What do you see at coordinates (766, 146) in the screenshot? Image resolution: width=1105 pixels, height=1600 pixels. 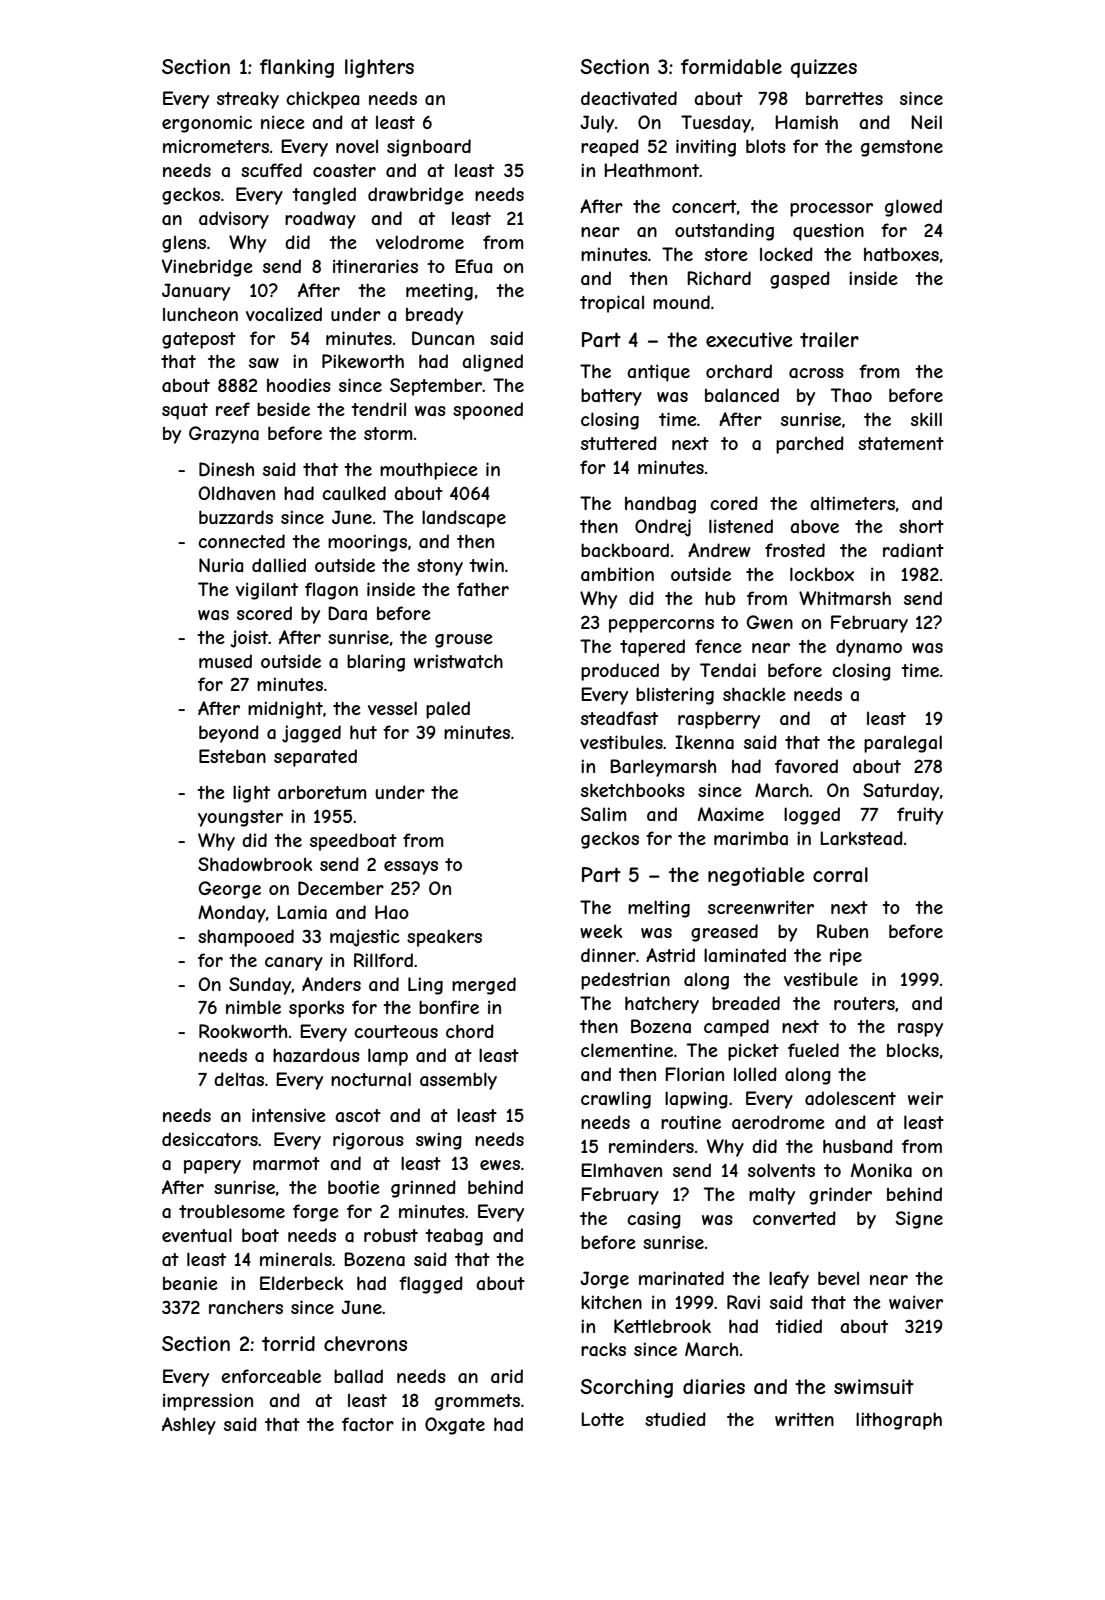 I see `blots` at bounding box center [766, 146].
